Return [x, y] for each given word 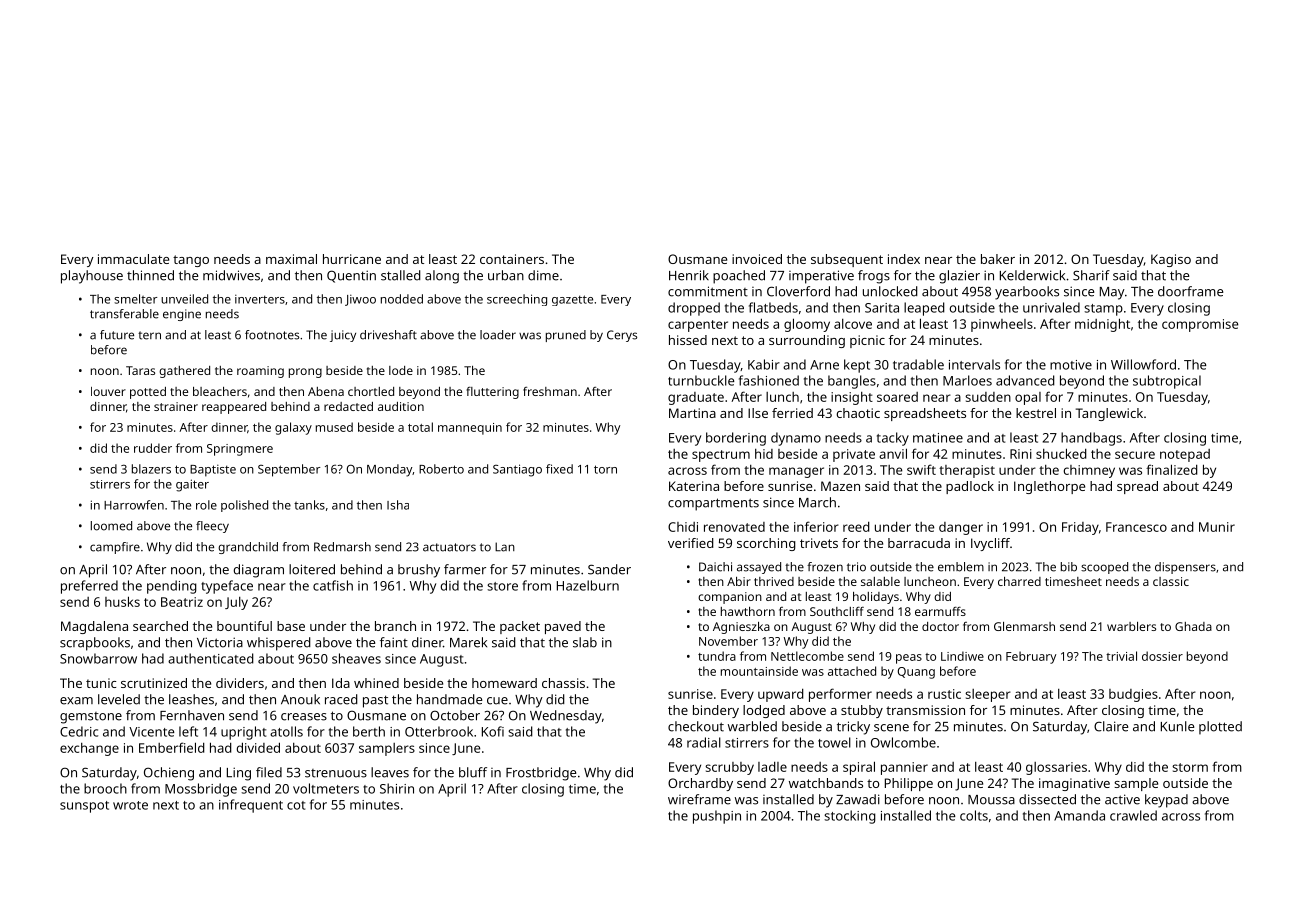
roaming [260, 372]
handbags [1091, 439]
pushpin [717, 817]
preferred [89, 587]
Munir [1217, 527]
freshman [550, 391]
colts [974, 815]
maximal [291, 259]
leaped [924, 309]
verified [691, 543]
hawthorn [748, 611]
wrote [130, 805]
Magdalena [94, 627]
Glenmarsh [1024, 626]
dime [543, 275]
